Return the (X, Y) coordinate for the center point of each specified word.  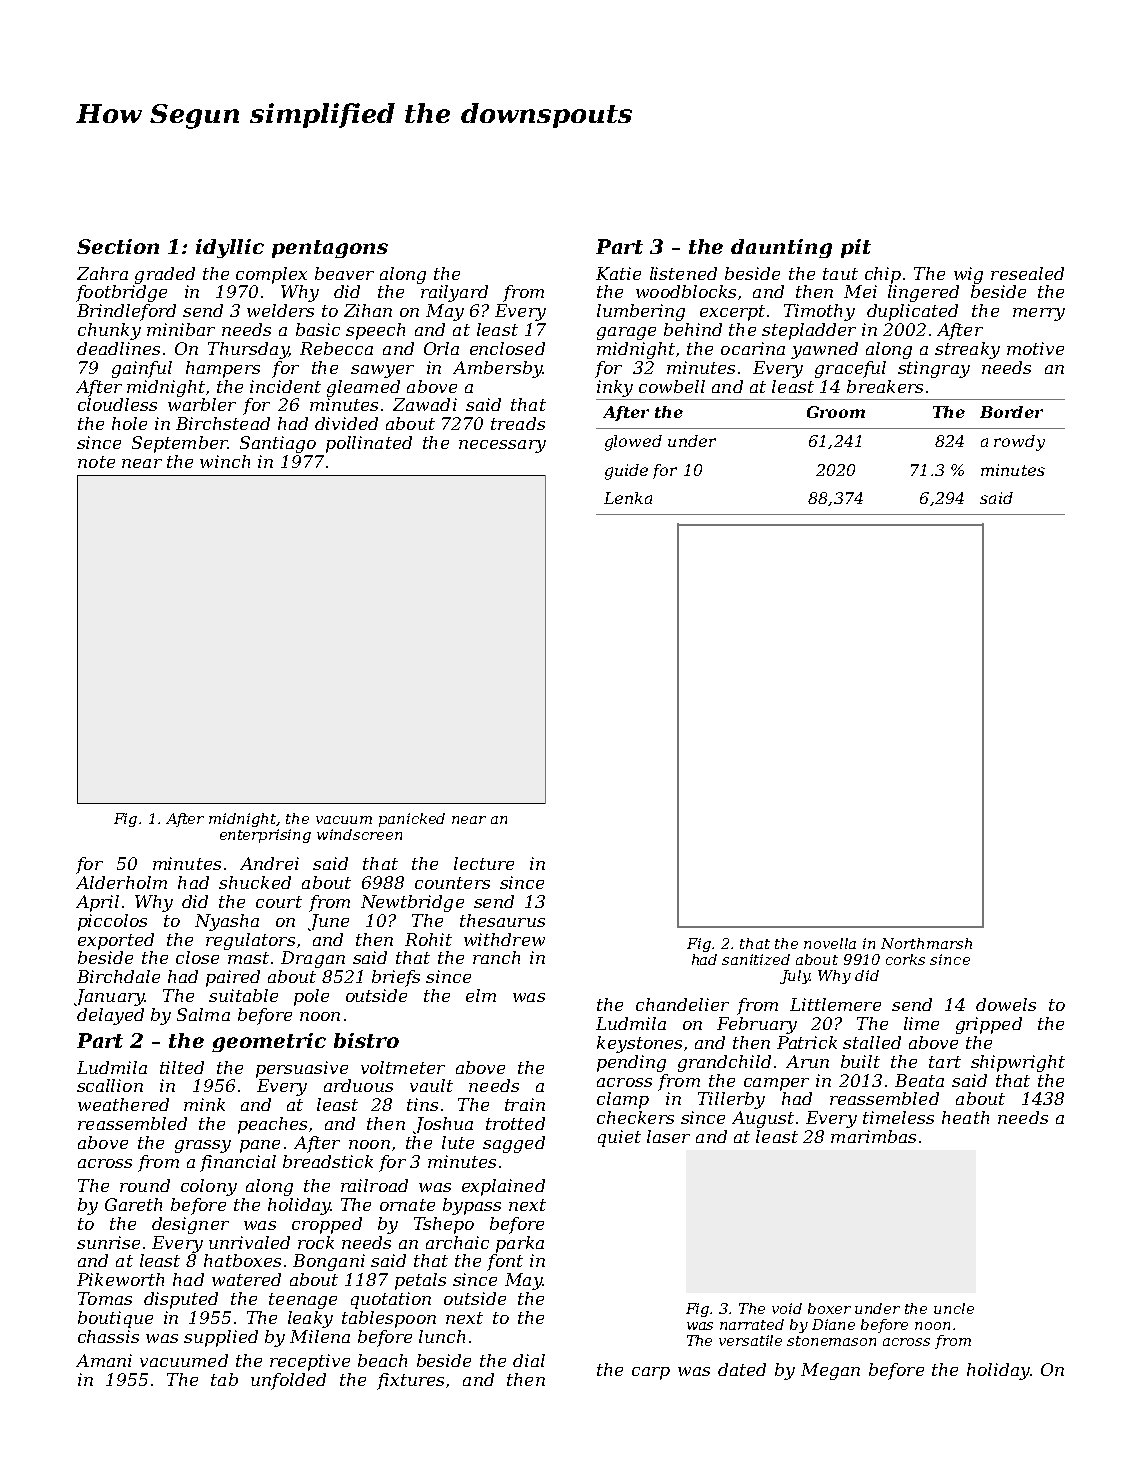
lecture (484, 863)
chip (883, 275)
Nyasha (227, 922)
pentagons (330, 249)
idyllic (230, 248)
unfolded (288, 1381)
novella (830, 943)
